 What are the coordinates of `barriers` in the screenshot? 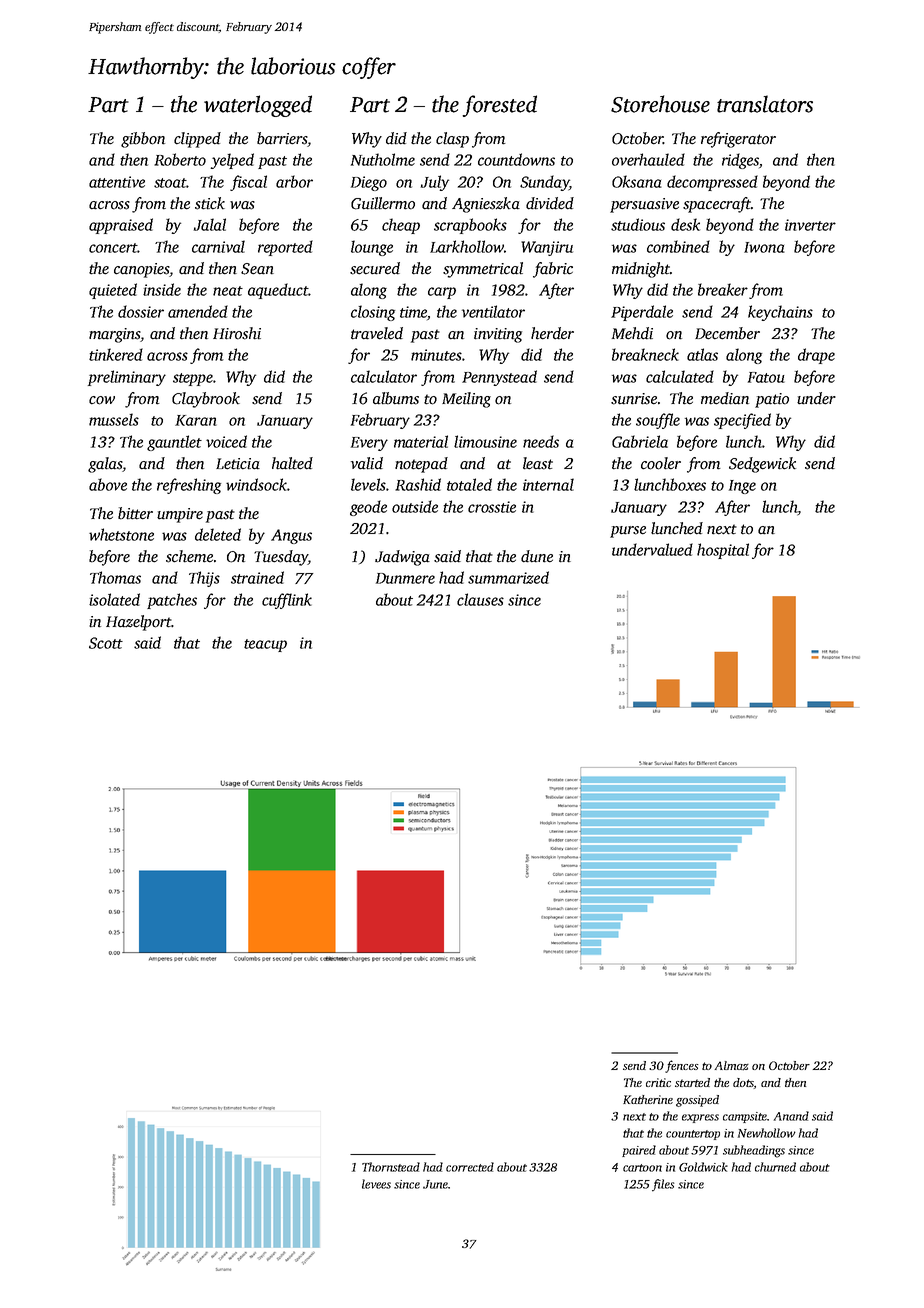 It's located at (282, 138).
